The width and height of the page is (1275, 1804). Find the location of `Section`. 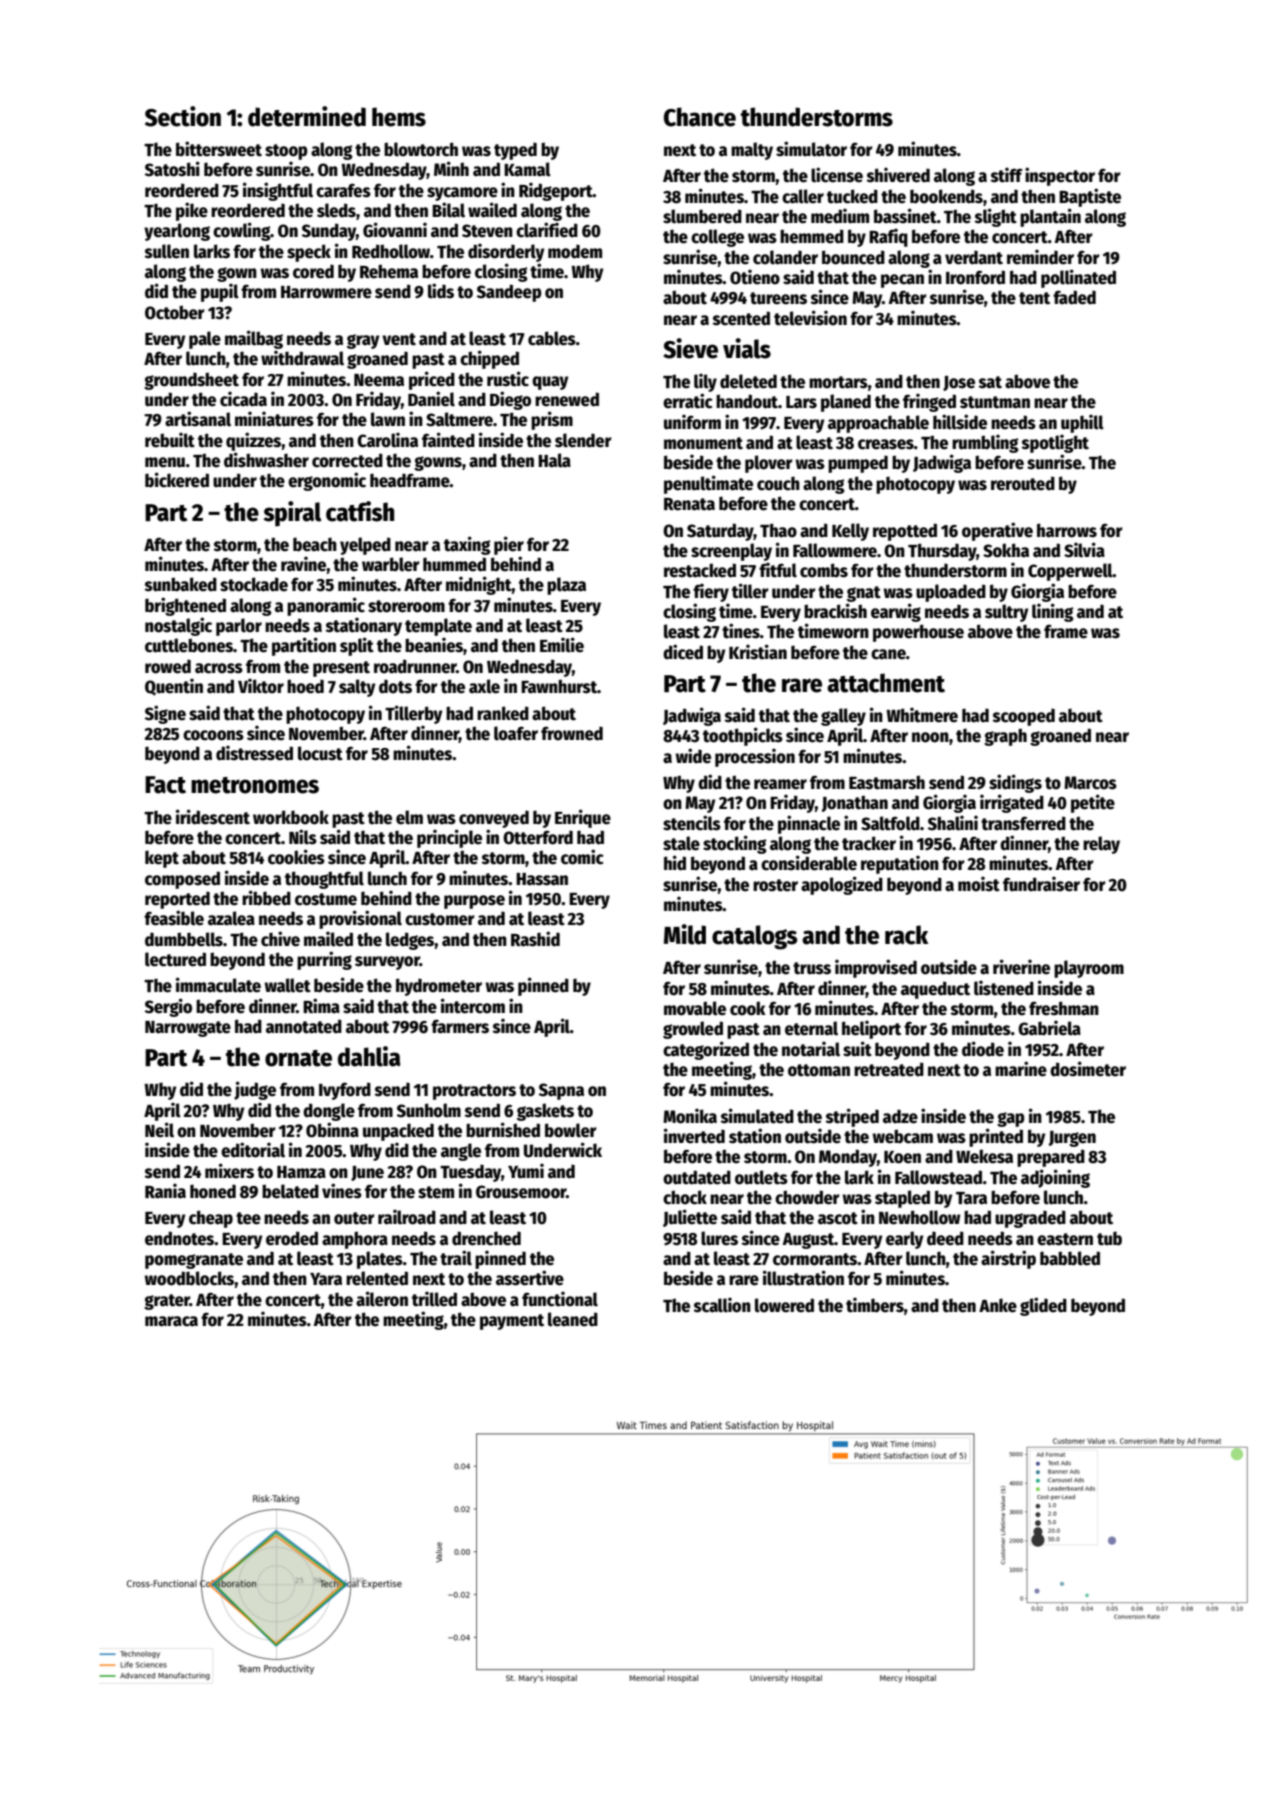

Section is located at coordinates (183, 116).
